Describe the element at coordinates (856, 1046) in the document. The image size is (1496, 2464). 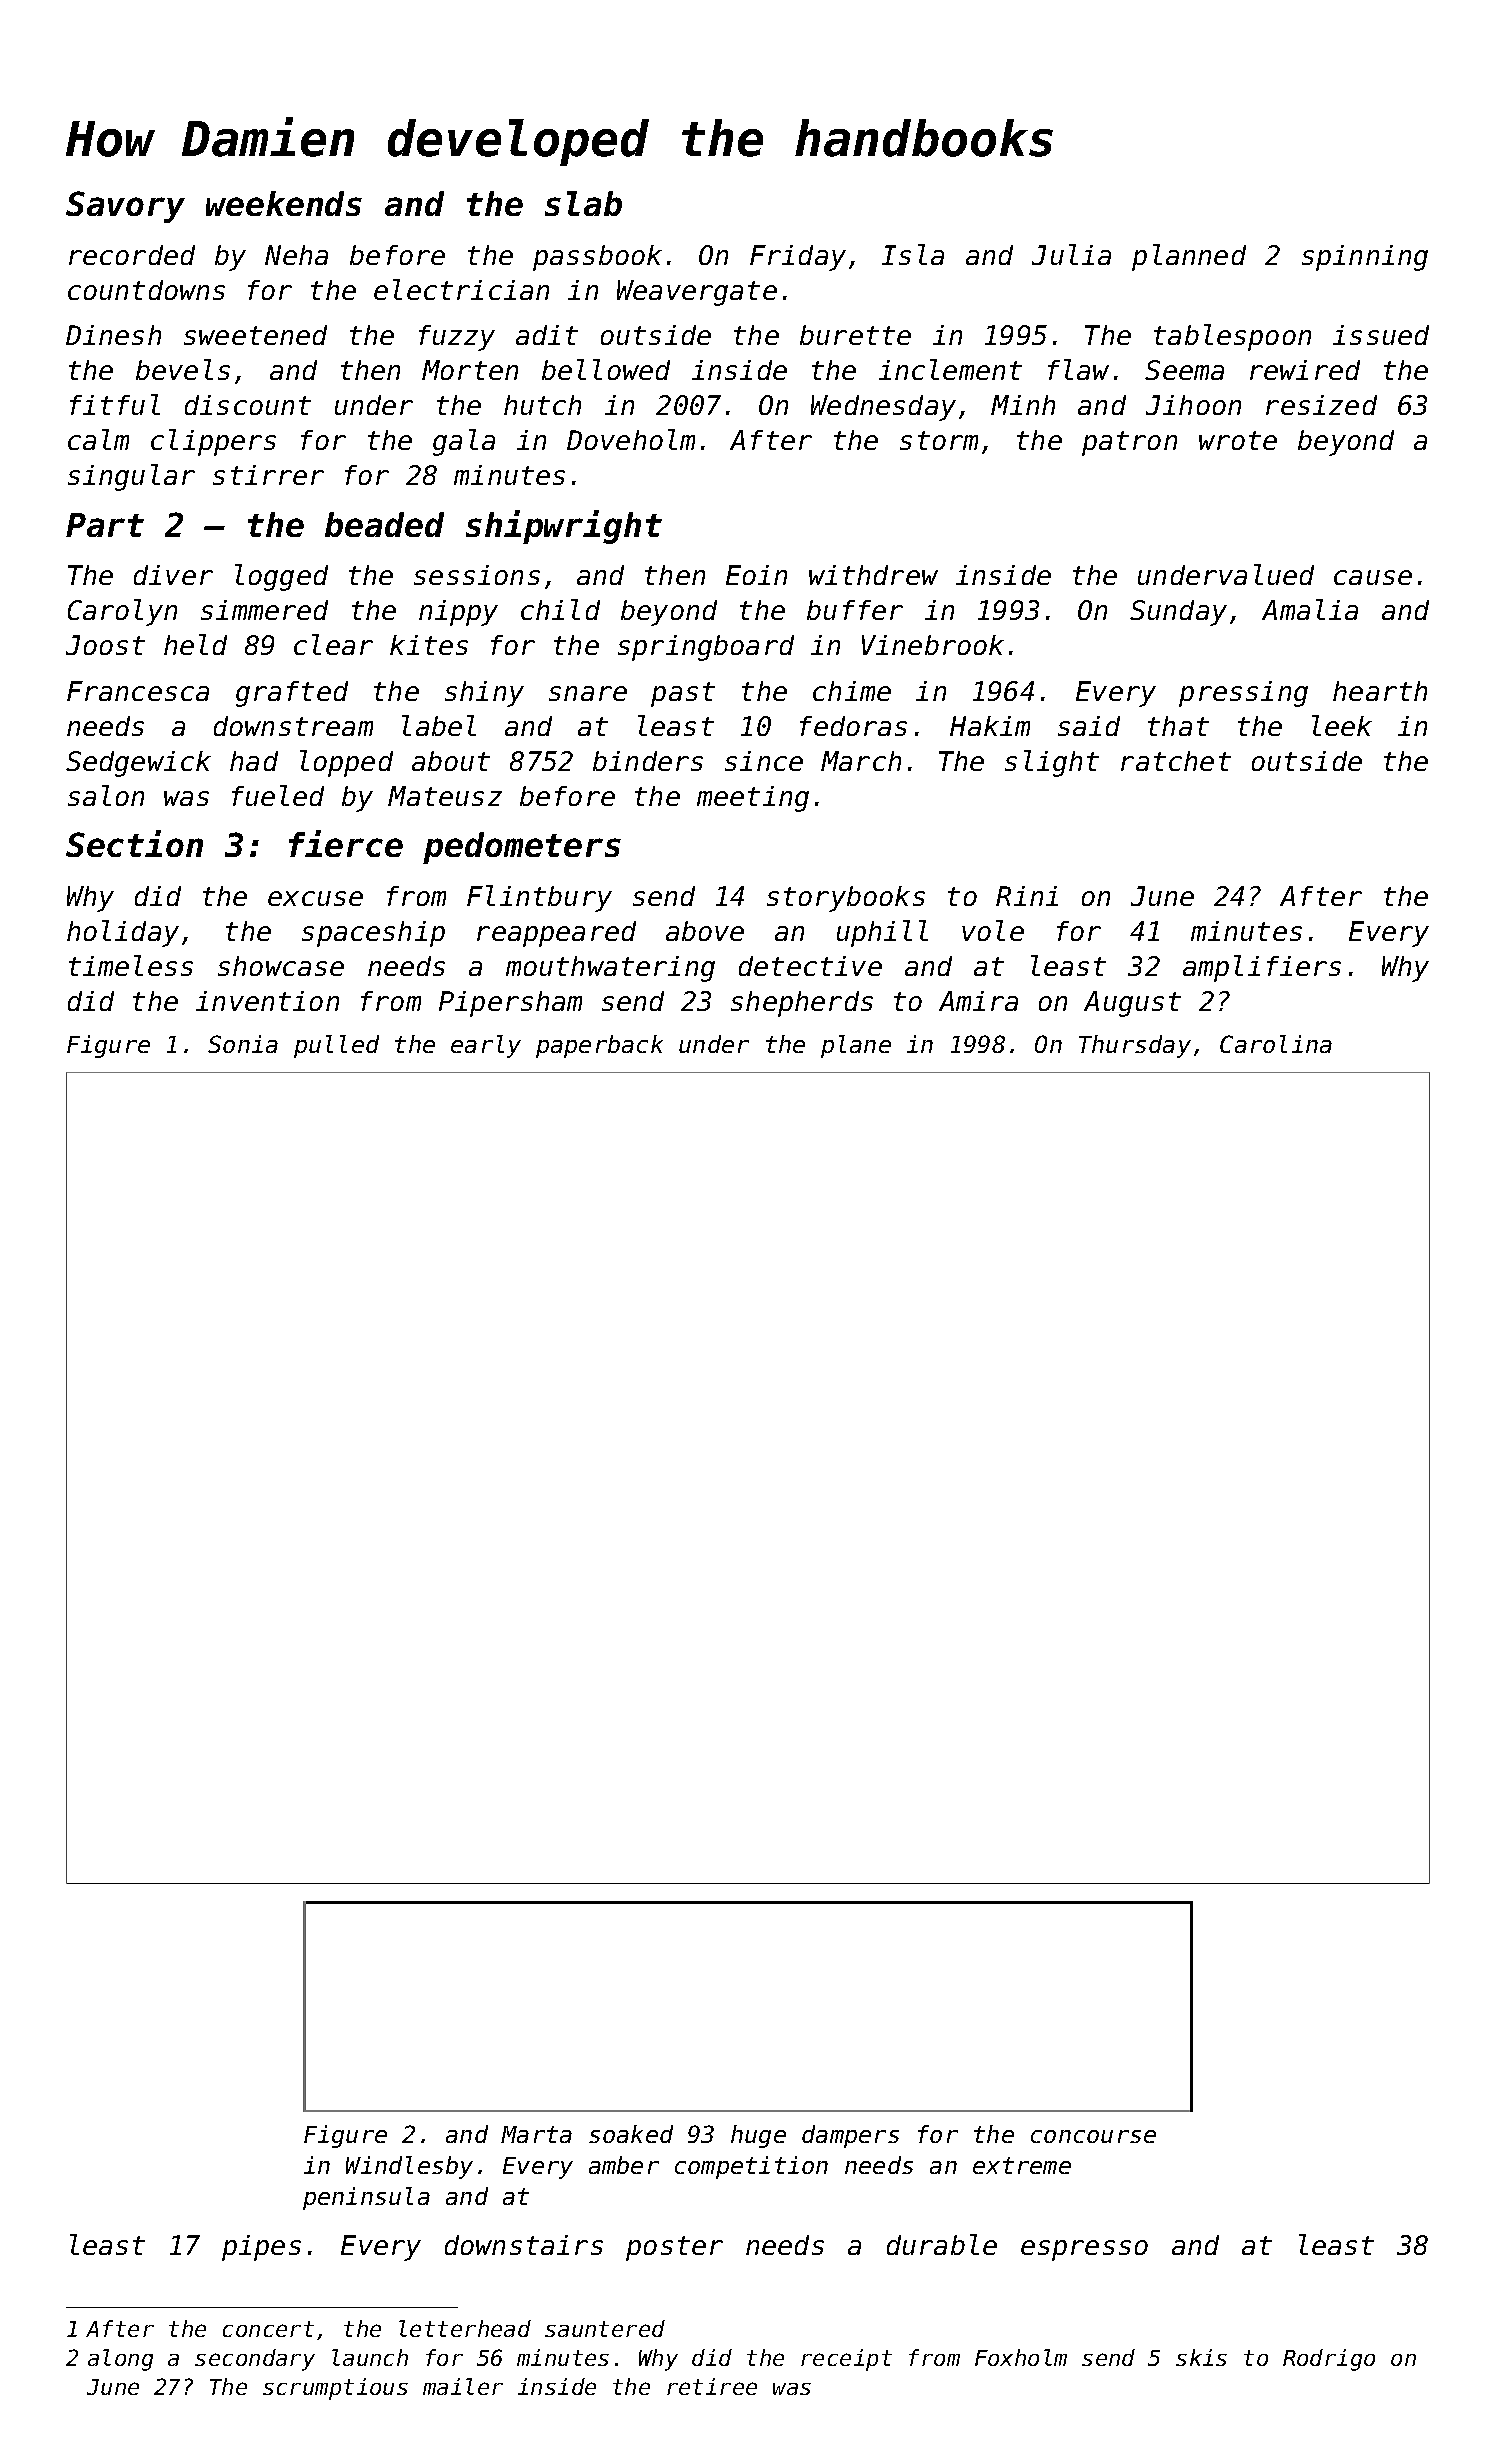
I see `plane` at that location.
